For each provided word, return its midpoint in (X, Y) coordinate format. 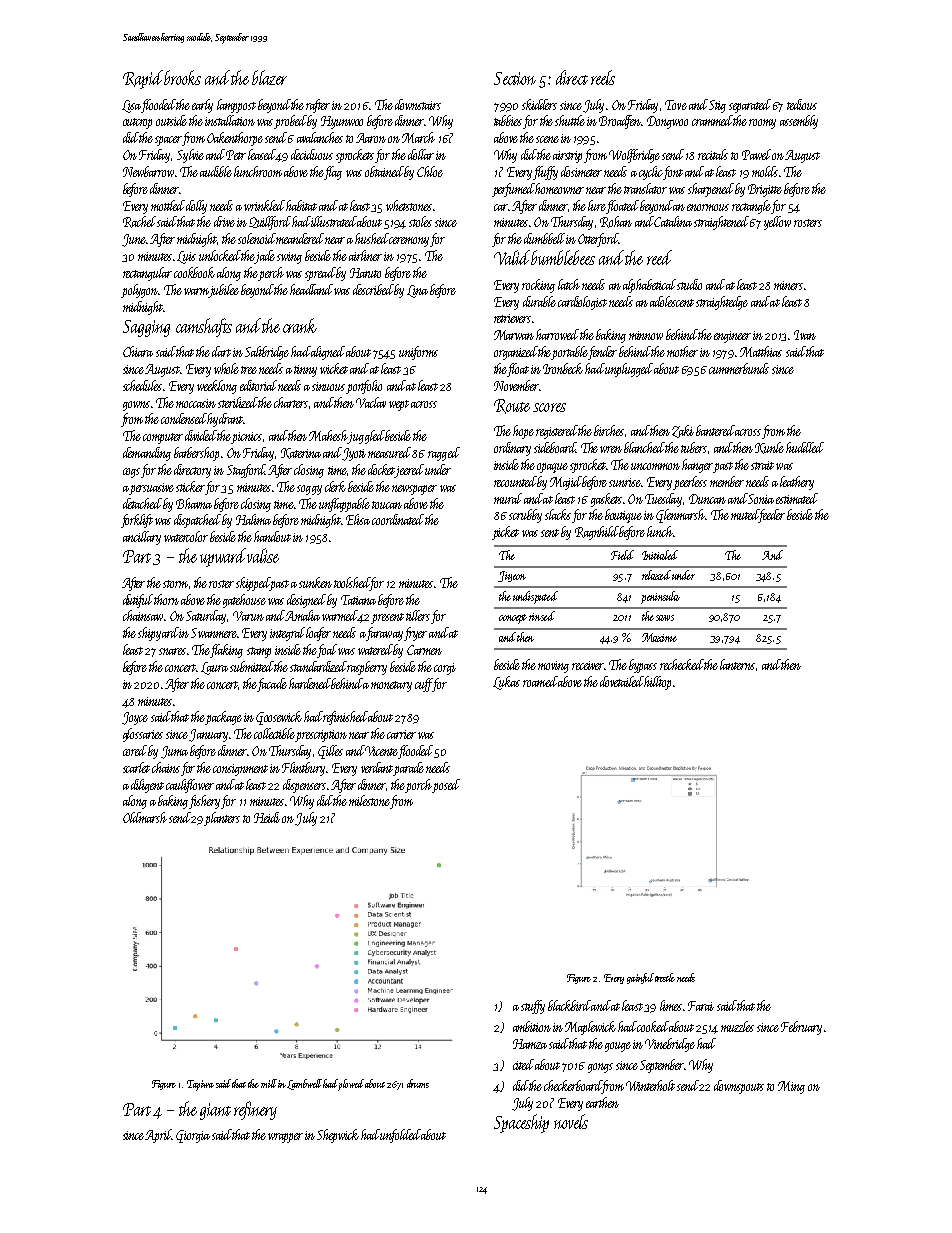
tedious (802, 104)
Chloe (430, 171)
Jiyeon (512, 576)
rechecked (682, 664)
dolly (196, 207)
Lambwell (304, 1084)
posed (446, 786)
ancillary (142, 538)
